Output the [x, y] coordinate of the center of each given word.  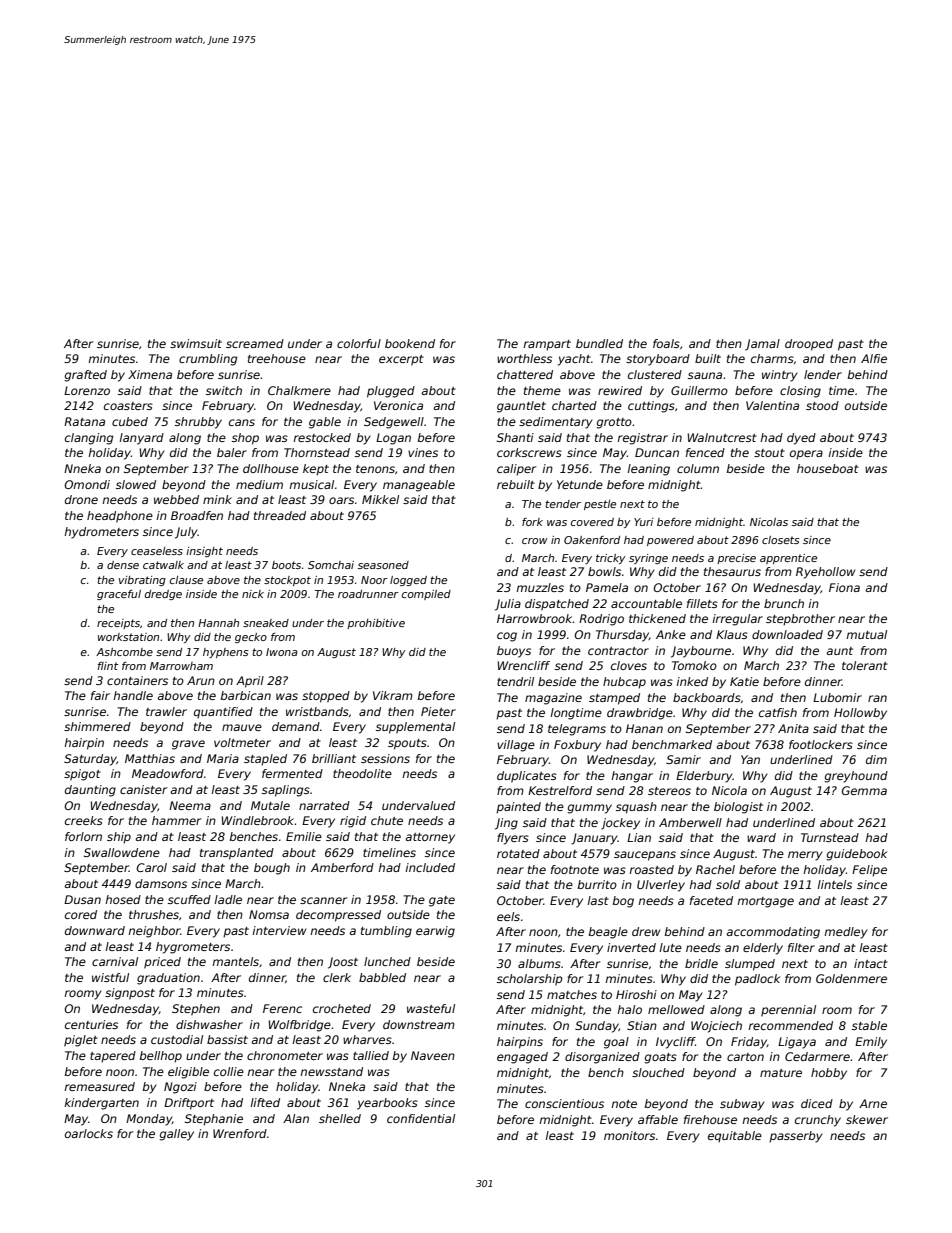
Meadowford [168, 773]
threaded [280, 515]
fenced [705, 452]
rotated [518, 853]
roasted [651, 869]
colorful [359, 343]
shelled [340, 1118]
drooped [809, 345]
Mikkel [380, 499]
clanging [89, 439]
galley [176, 1135]
